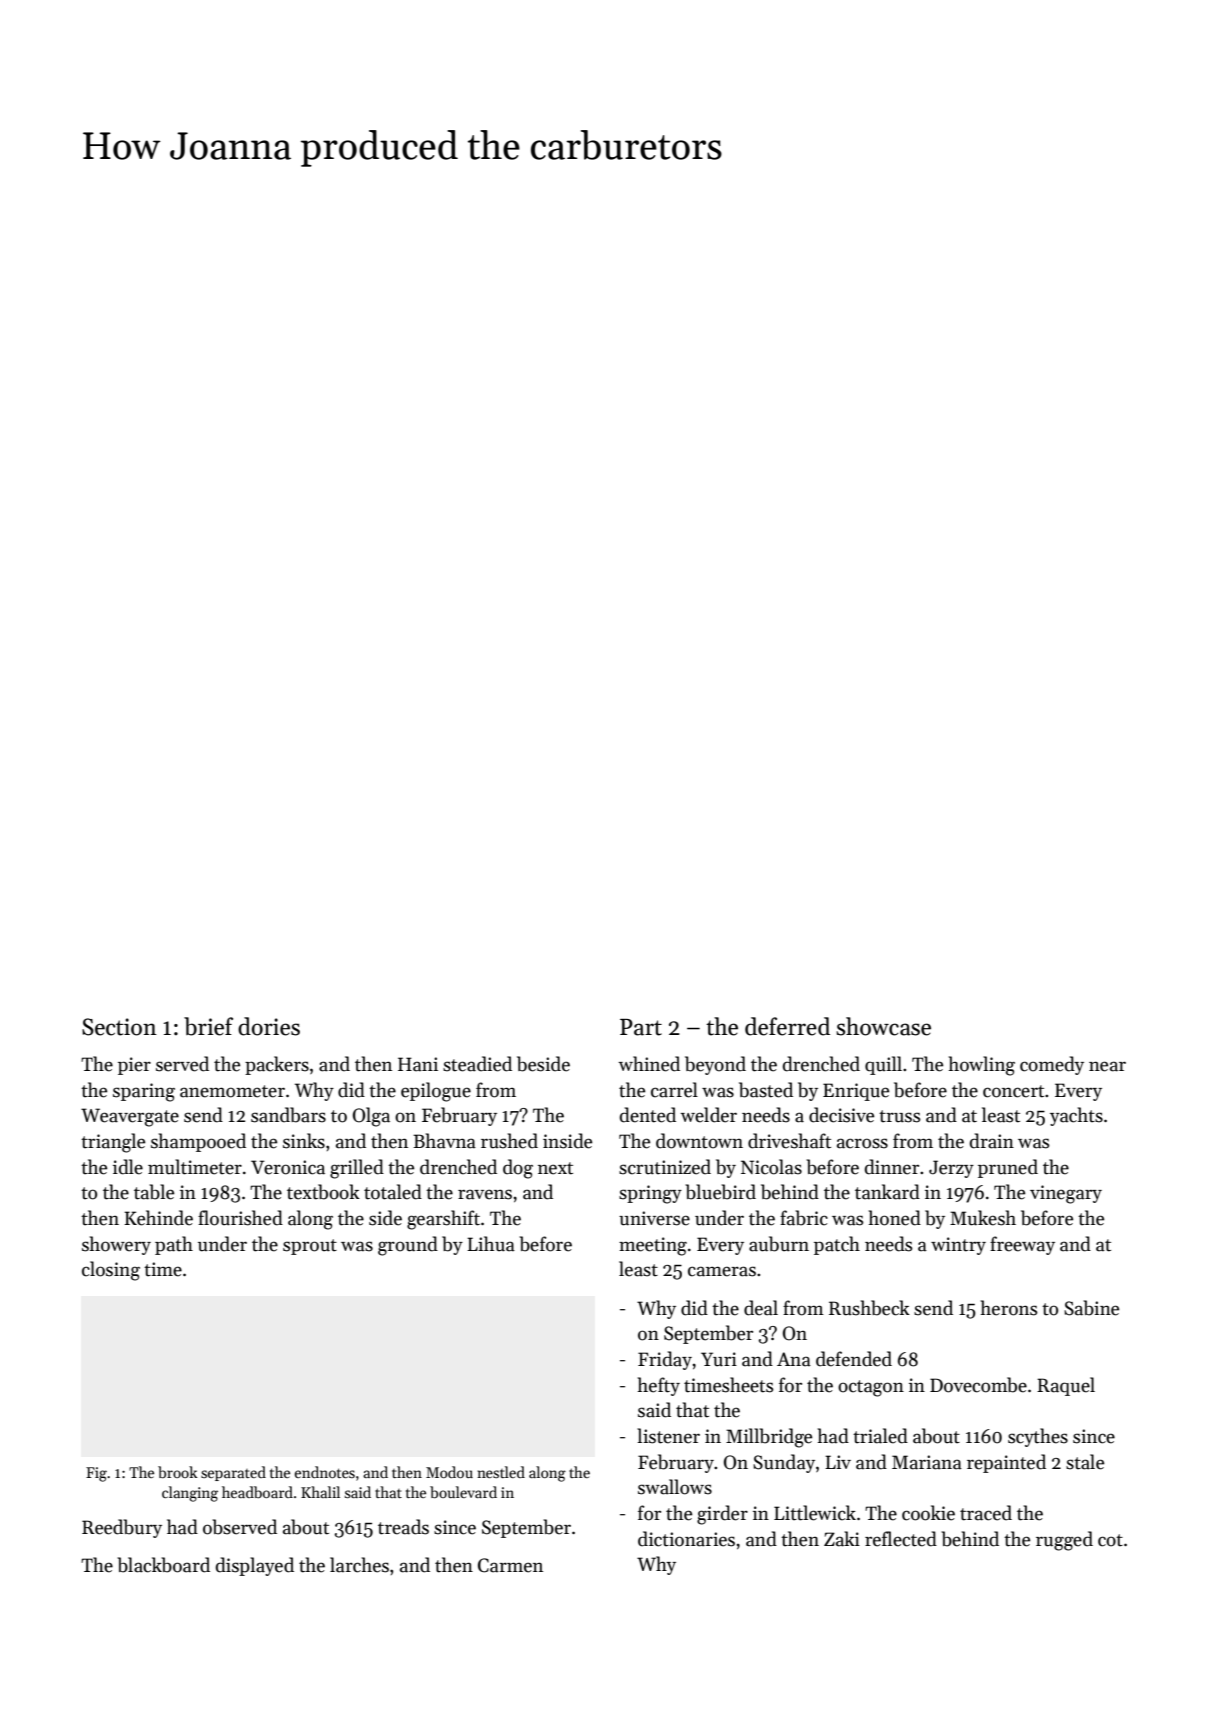 Image resolution: width=1214 pixels, height=1717 pixels. What do you see at coordinates (641, 1027) in the image?
I see `Part` at bounding box center [641, 1027].
